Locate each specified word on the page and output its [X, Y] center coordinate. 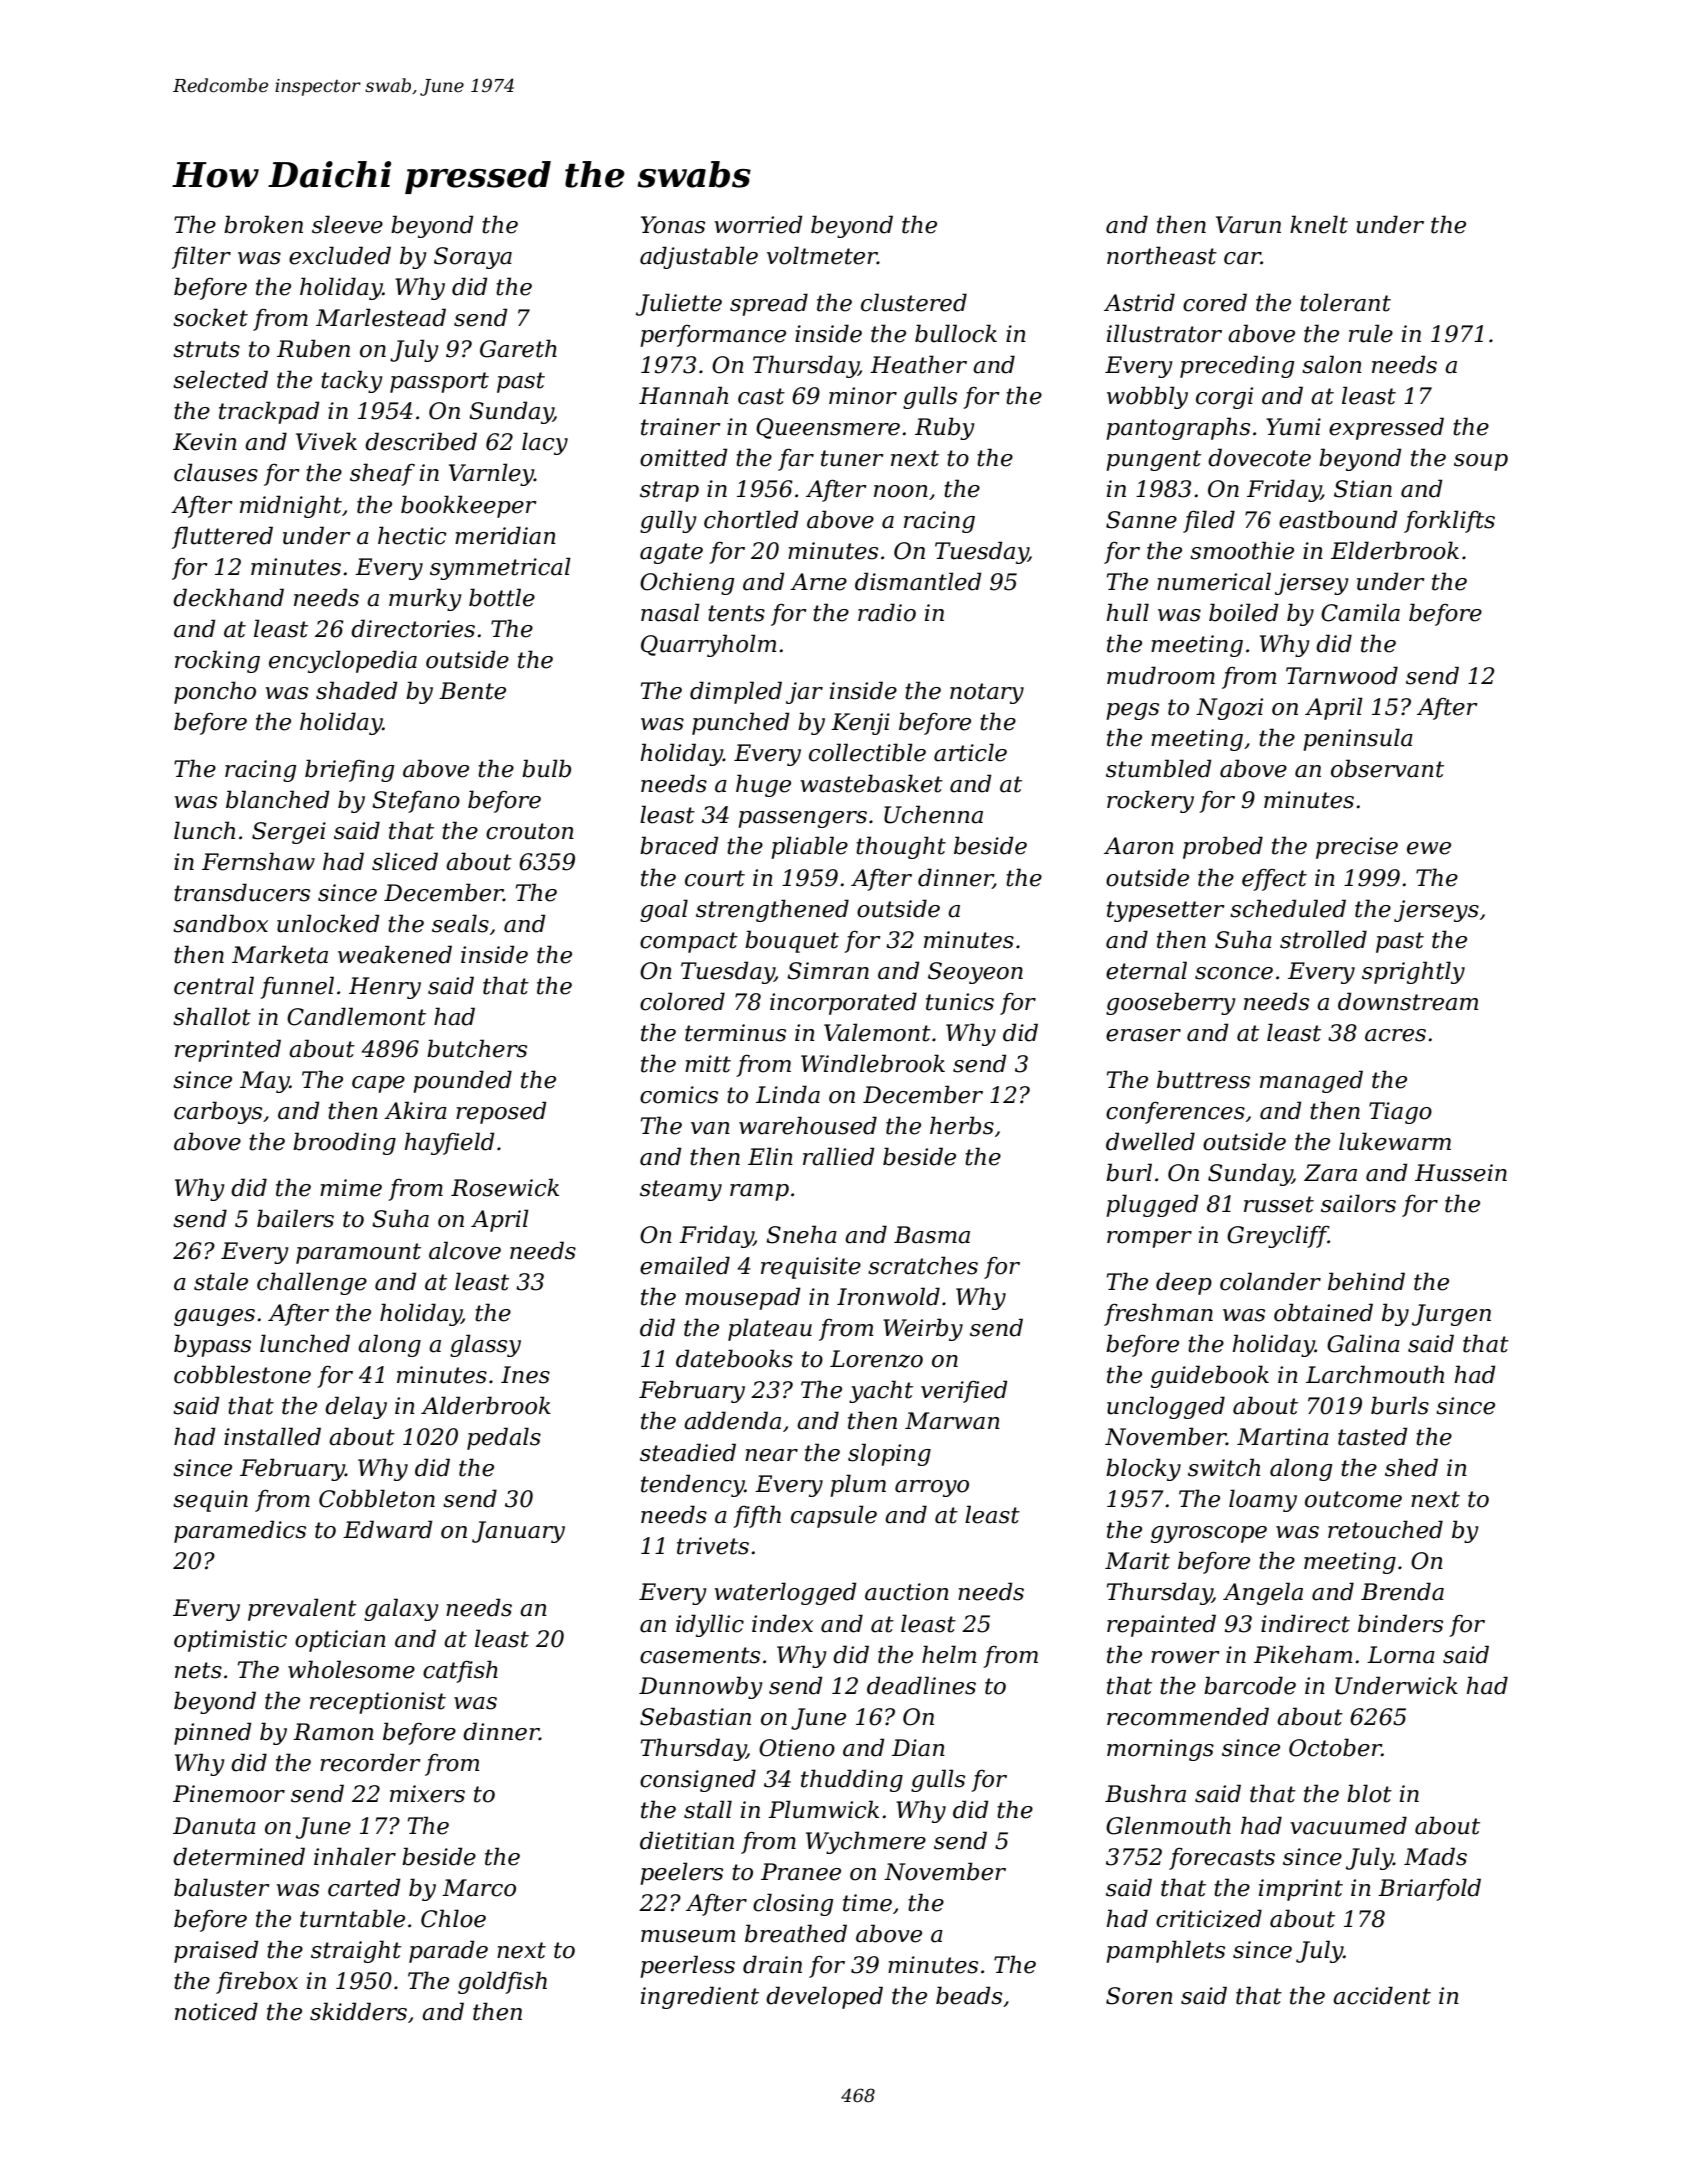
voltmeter [822, 255]
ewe [1429, 848]
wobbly [1147, 397]
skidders [358, 2011]
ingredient [700, 1997]
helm [949, 1654]
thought [901, 847]
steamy [681, 1190]
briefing [349, 770]
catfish [460, 1671]
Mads [1435, 1856]
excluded [340, 255]
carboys [218, 1112]
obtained [1323, 1312]
